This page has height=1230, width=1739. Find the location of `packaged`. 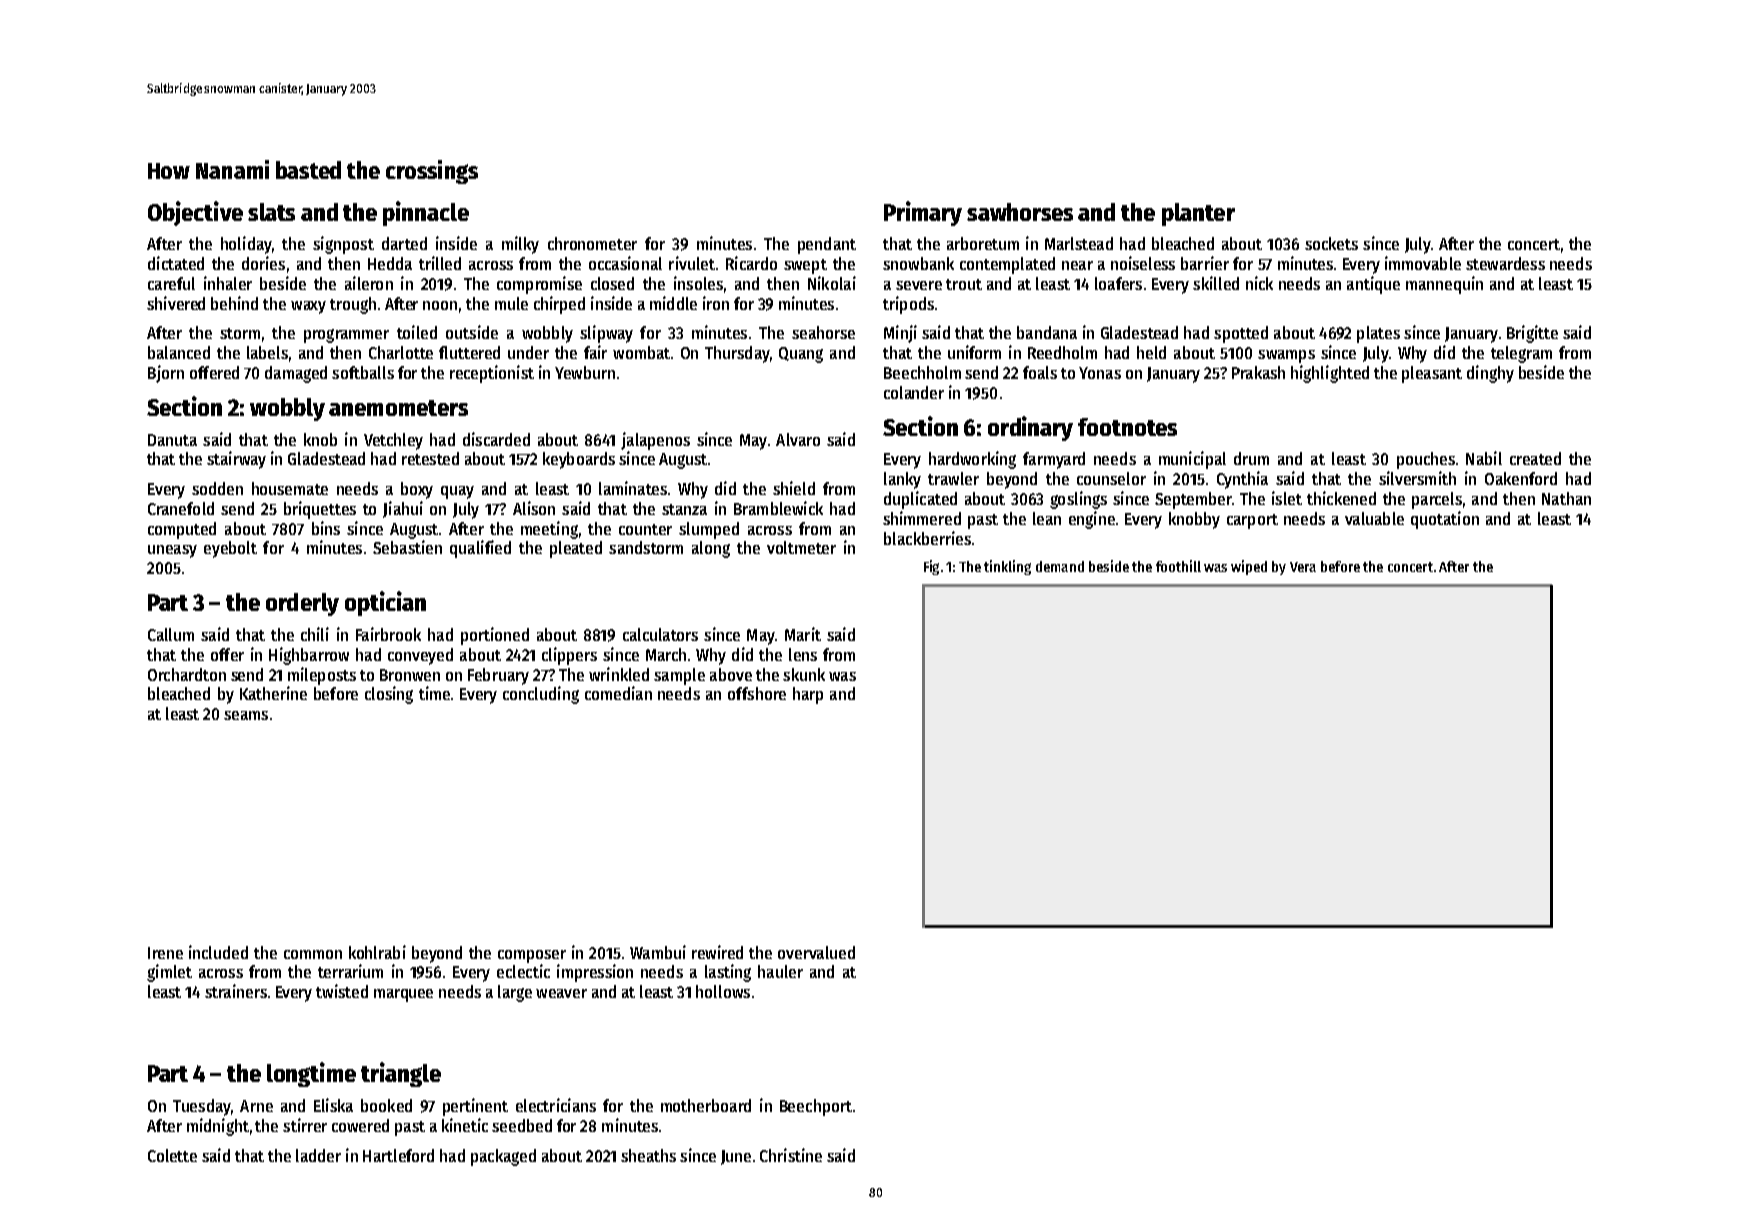

packaged is located at coordinates (503, 1157).
